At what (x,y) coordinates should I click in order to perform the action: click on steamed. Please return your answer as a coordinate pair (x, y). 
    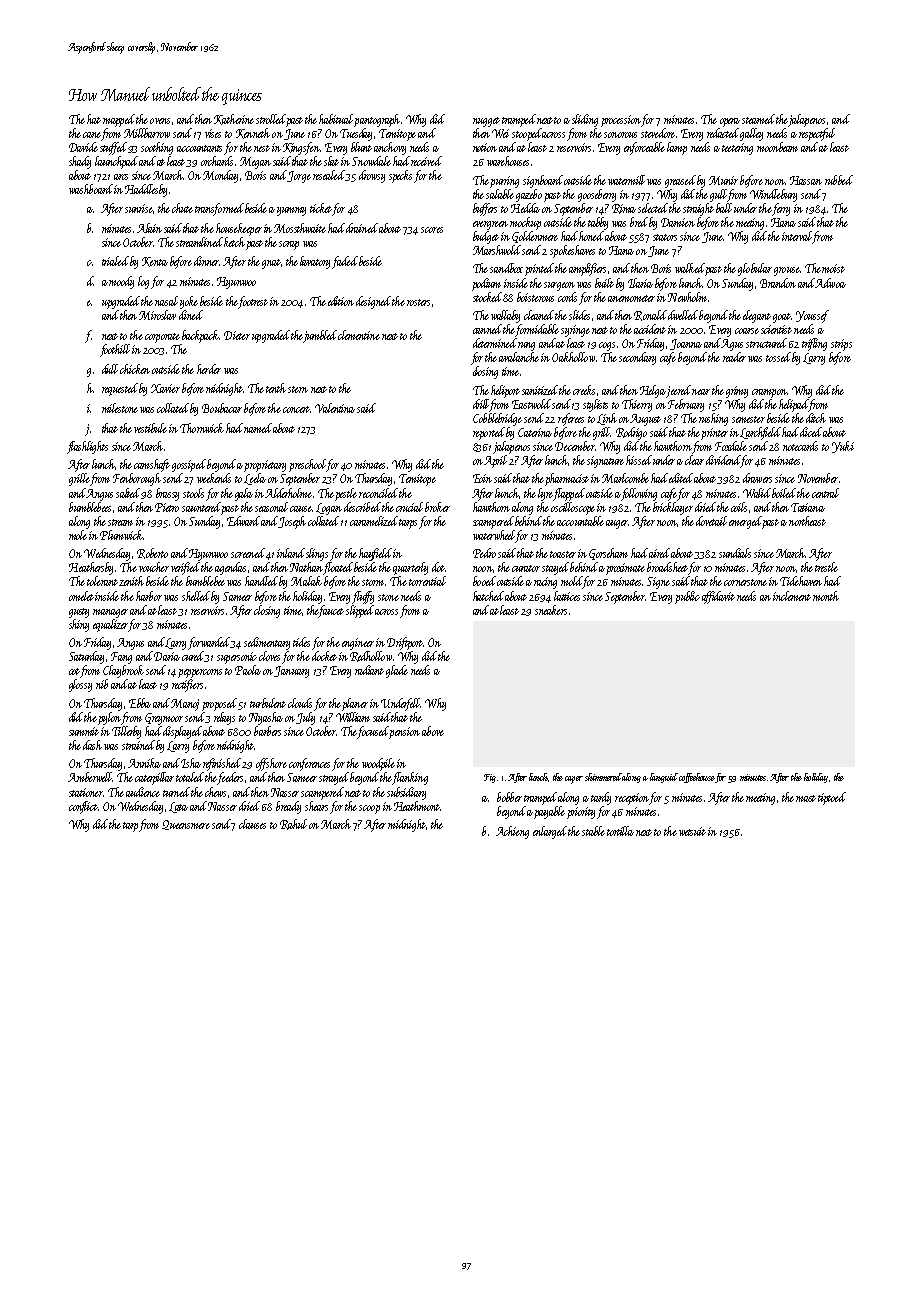
    Looking at the image, I should click on (758, 119).
